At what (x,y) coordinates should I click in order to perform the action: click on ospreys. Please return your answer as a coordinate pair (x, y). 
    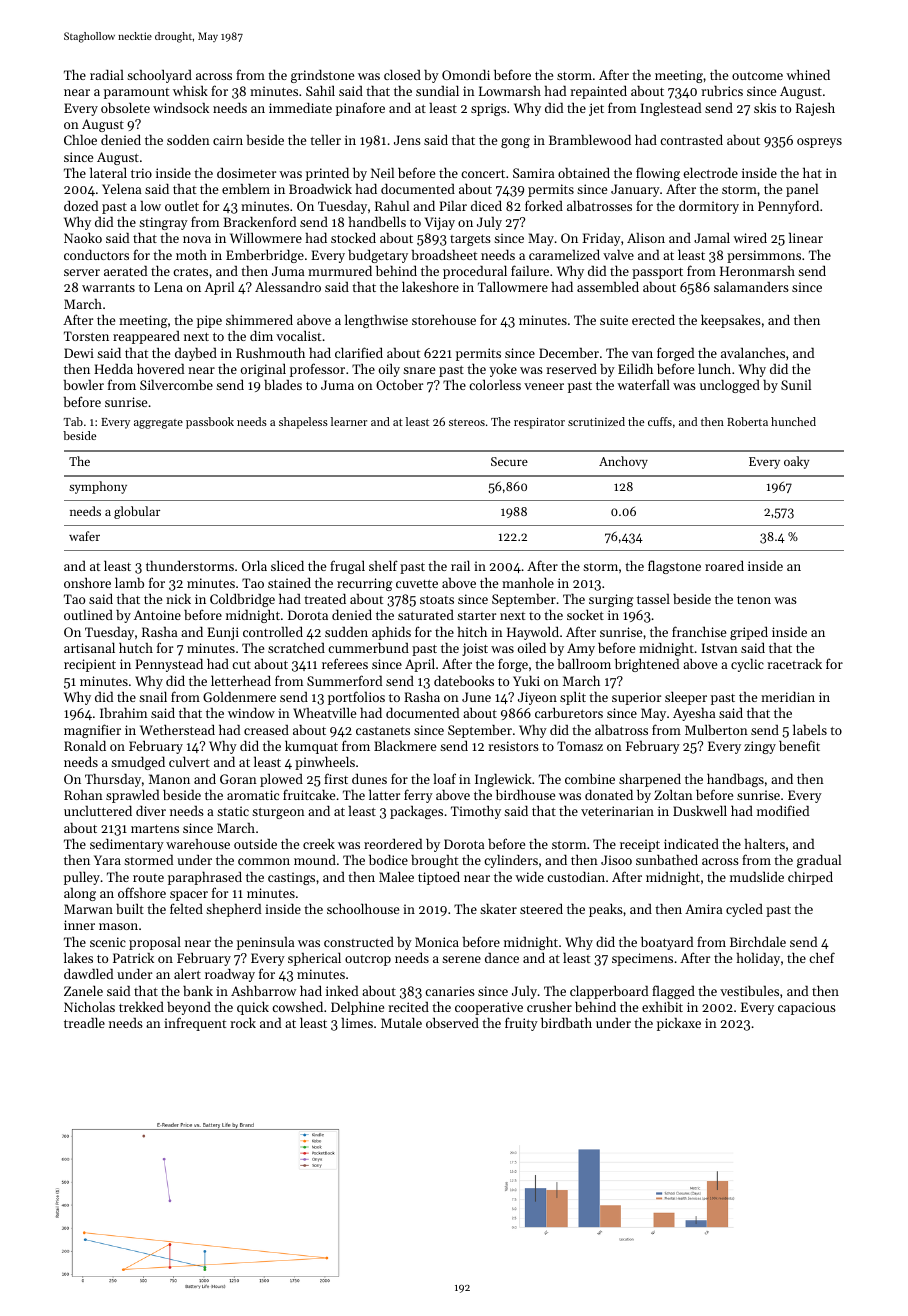
    Looking at the image, I should click on (819, 143).
